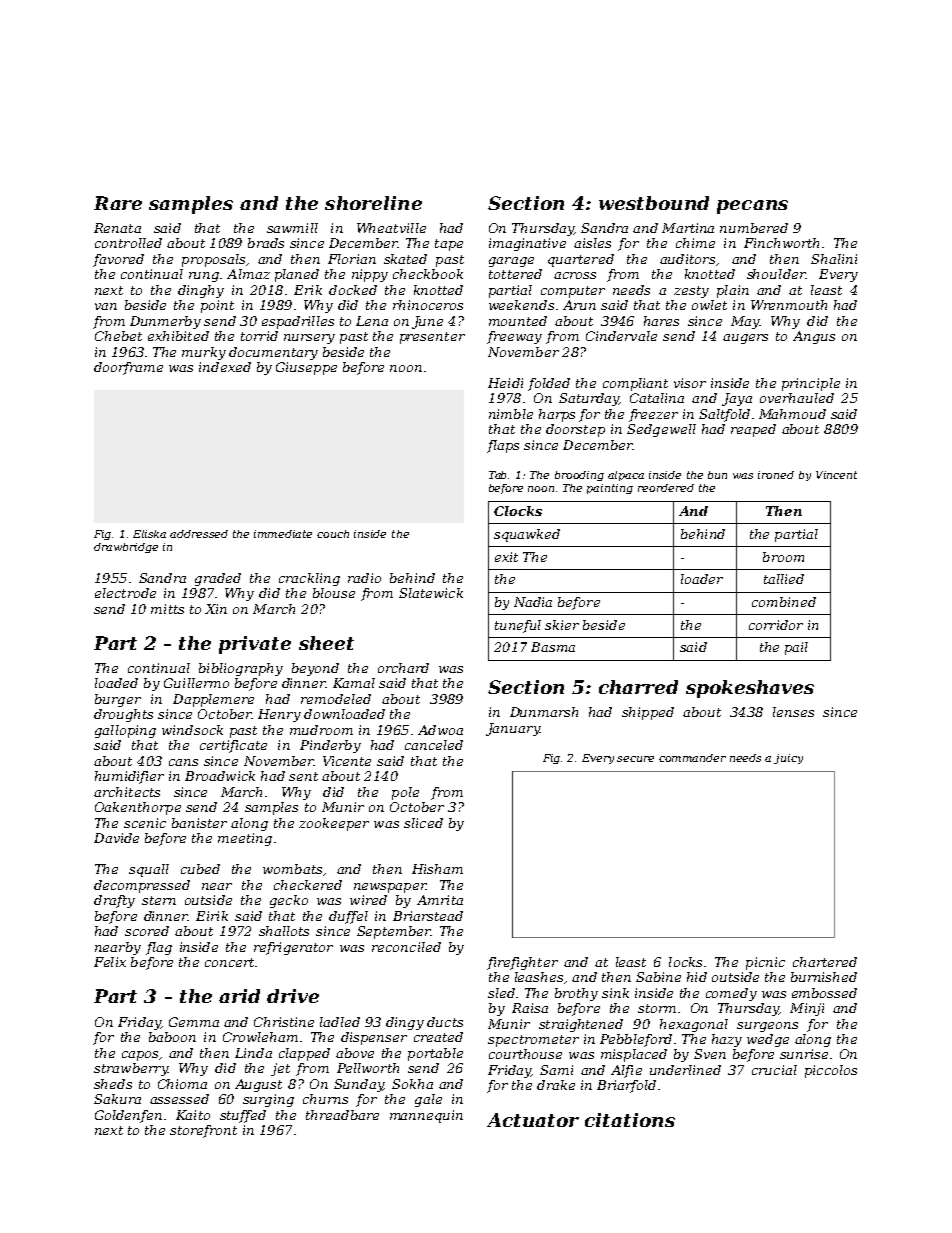  What do you see at coordinates (514, 337) in the screenshot?
I see `freeway` at bounding box center [514, 337].
